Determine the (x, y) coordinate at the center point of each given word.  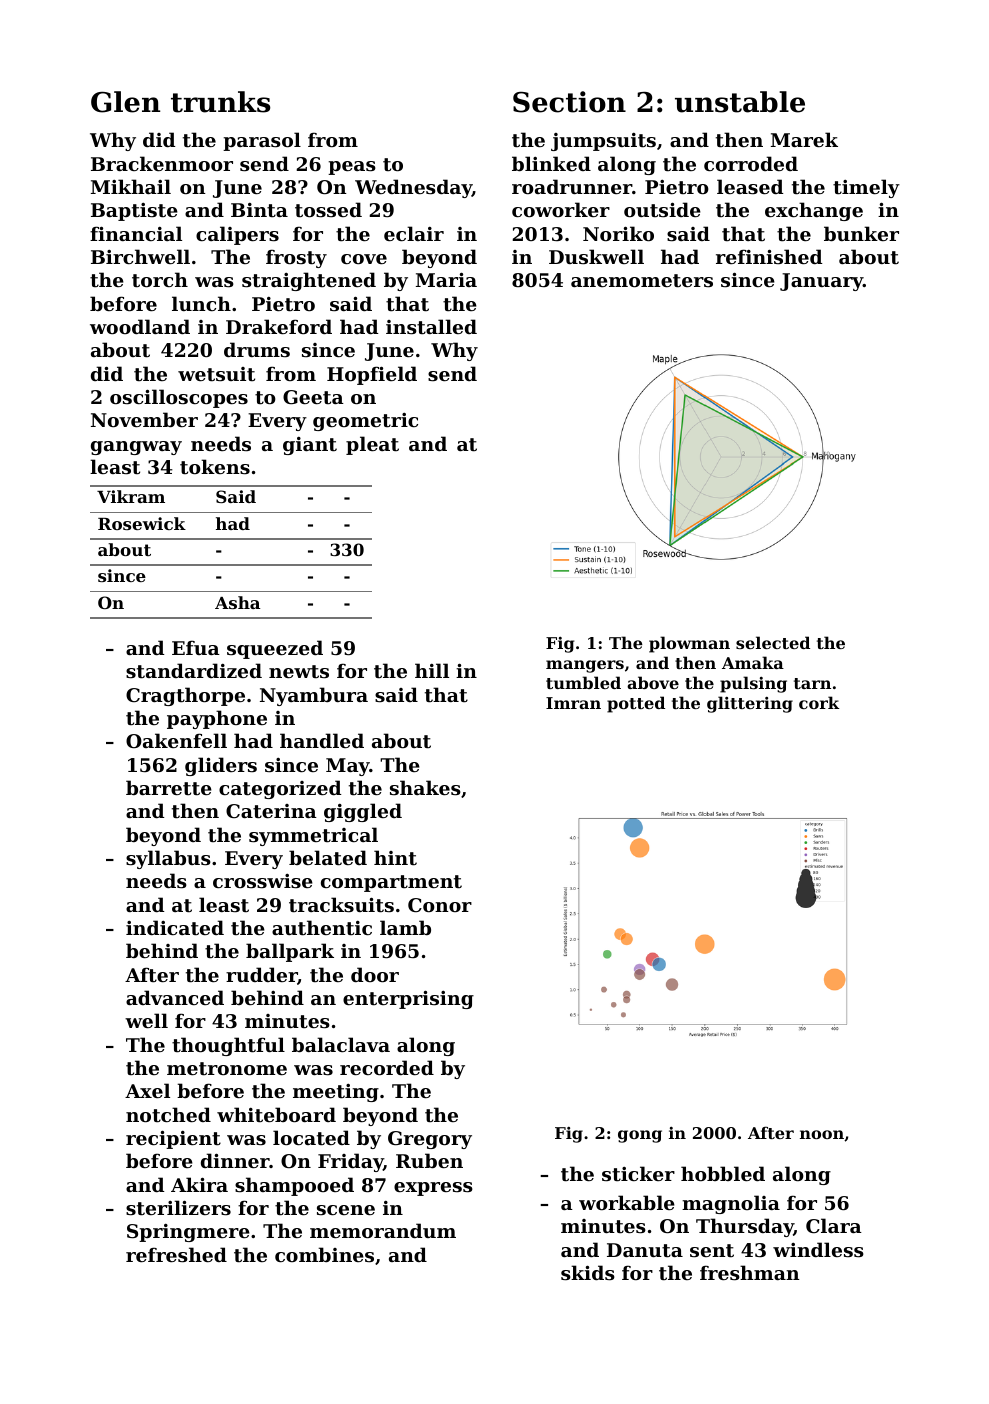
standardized (194, 671)
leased (750, 186)
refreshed (176, 1255)
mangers (585, 666)
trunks (220, 102)
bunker (861, 233)
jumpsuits (603, 142)
